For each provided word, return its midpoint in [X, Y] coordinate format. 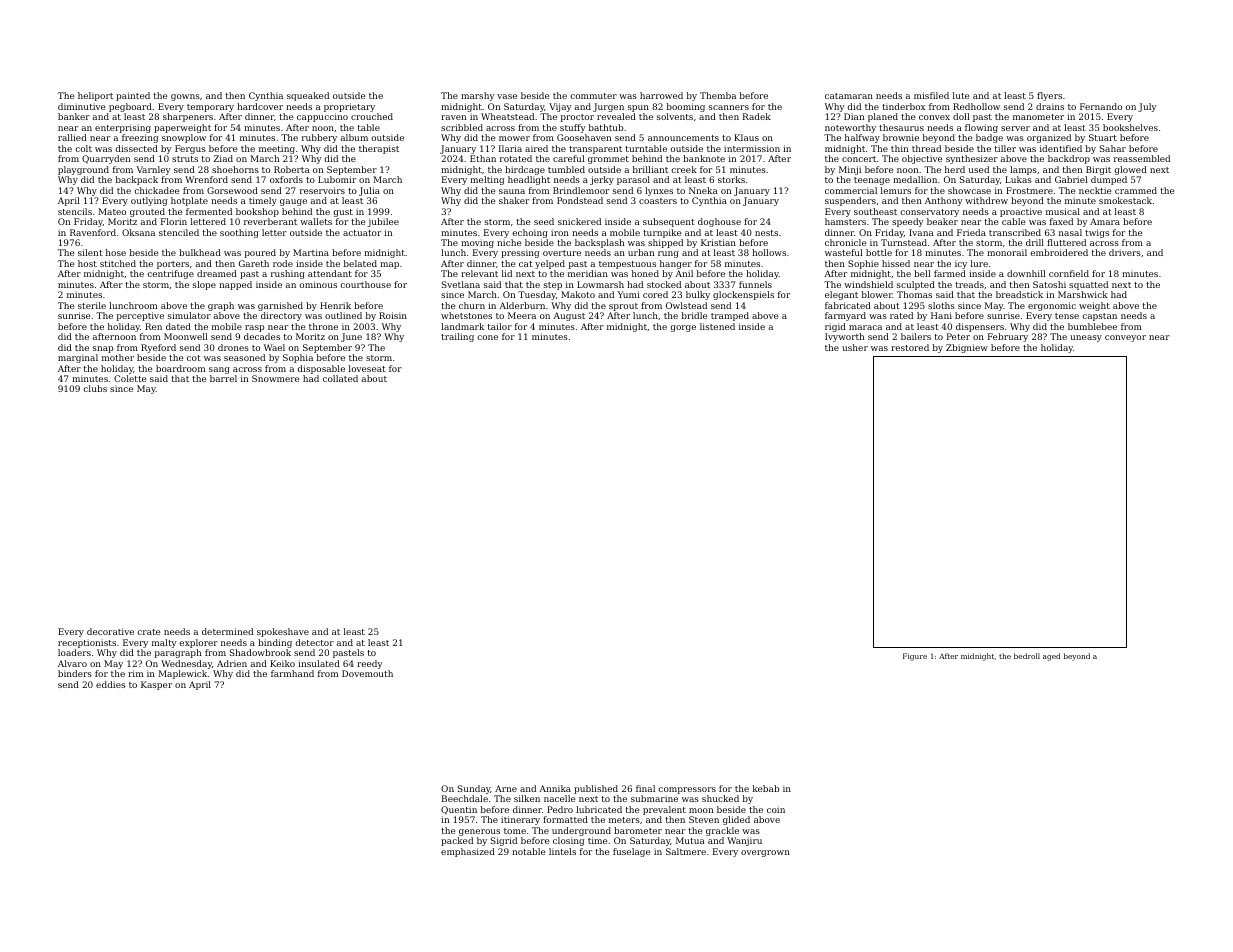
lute [961, 95]
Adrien [232, 663]
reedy [369, 664]
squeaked [308, 96]
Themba [718, 95]
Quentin [459, 810]
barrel [223, 378]
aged [1051, 657]
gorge [683, 328]
